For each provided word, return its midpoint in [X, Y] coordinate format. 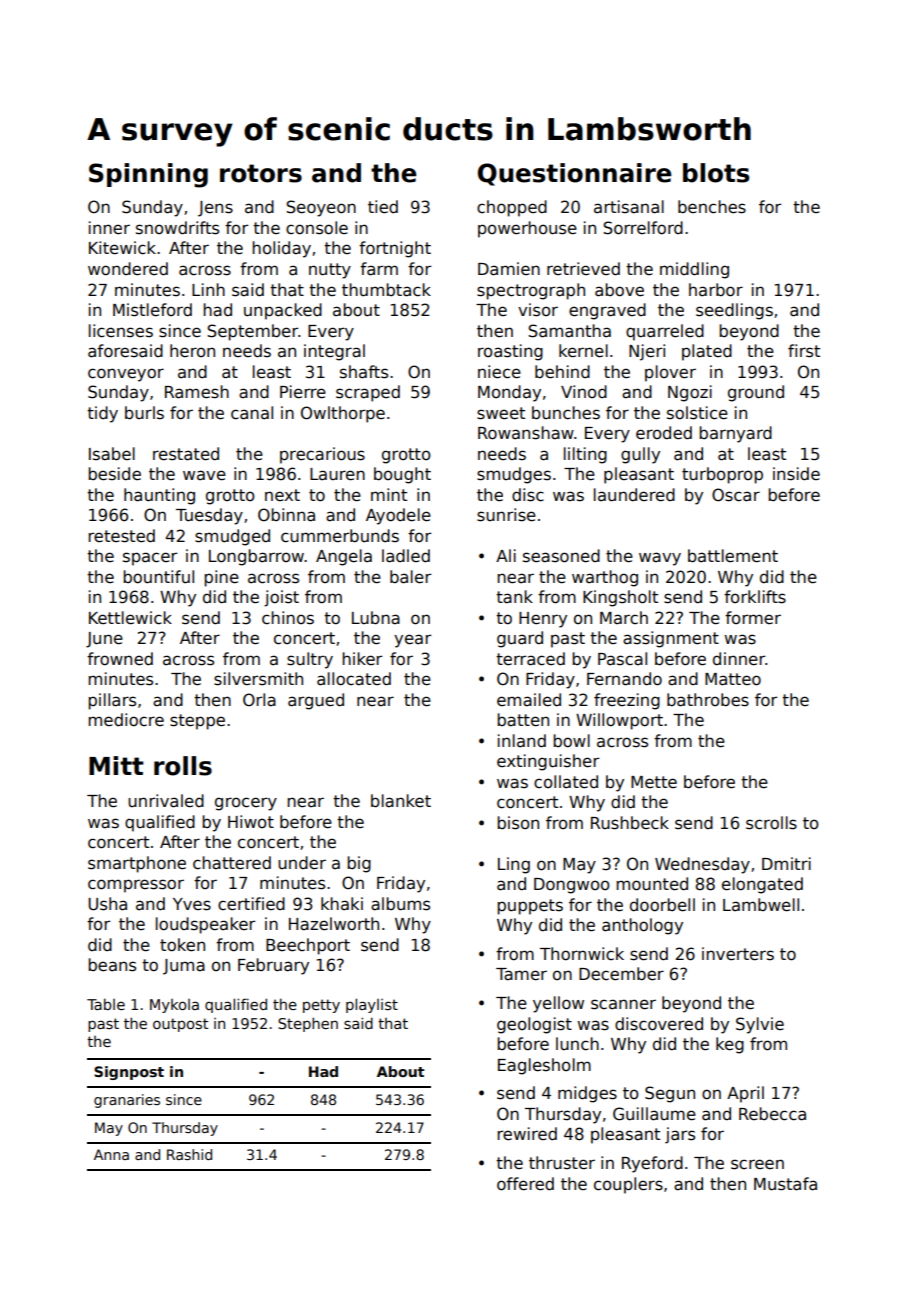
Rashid [189, 1154]
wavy [660, 559]
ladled [406, 556]
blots [716, 173]
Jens [215, 209]
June [104, 640]
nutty [330, 271]
